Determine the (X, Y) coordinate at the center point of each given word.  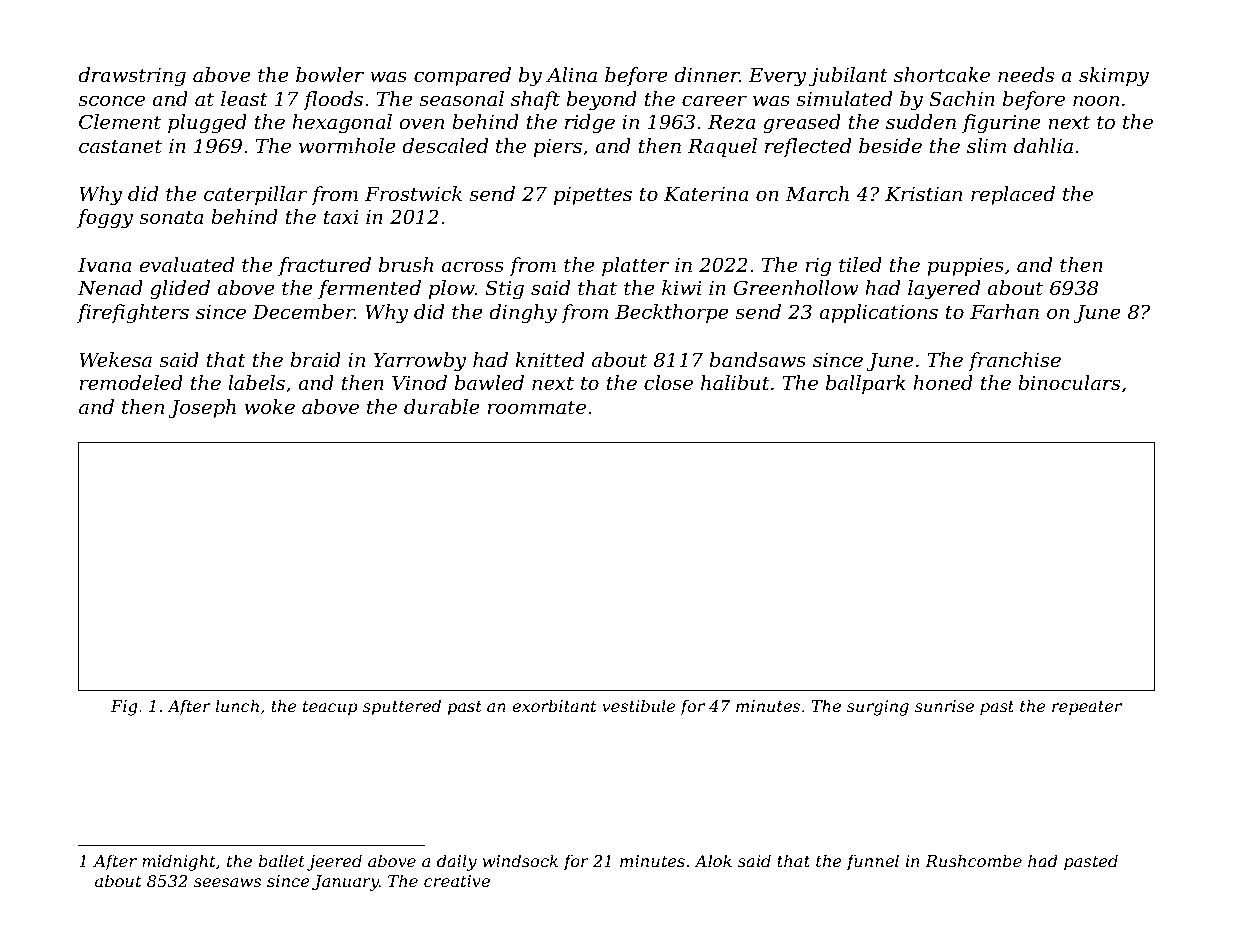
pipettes (593, 196)
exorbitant (554, 705)
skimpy (1114, 77)
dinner (706, 75)
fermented (369, 289)
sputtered (402, 707)
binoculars (1069, 383)
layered (944, 290)
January (345, 883)
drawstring (132, 77)
